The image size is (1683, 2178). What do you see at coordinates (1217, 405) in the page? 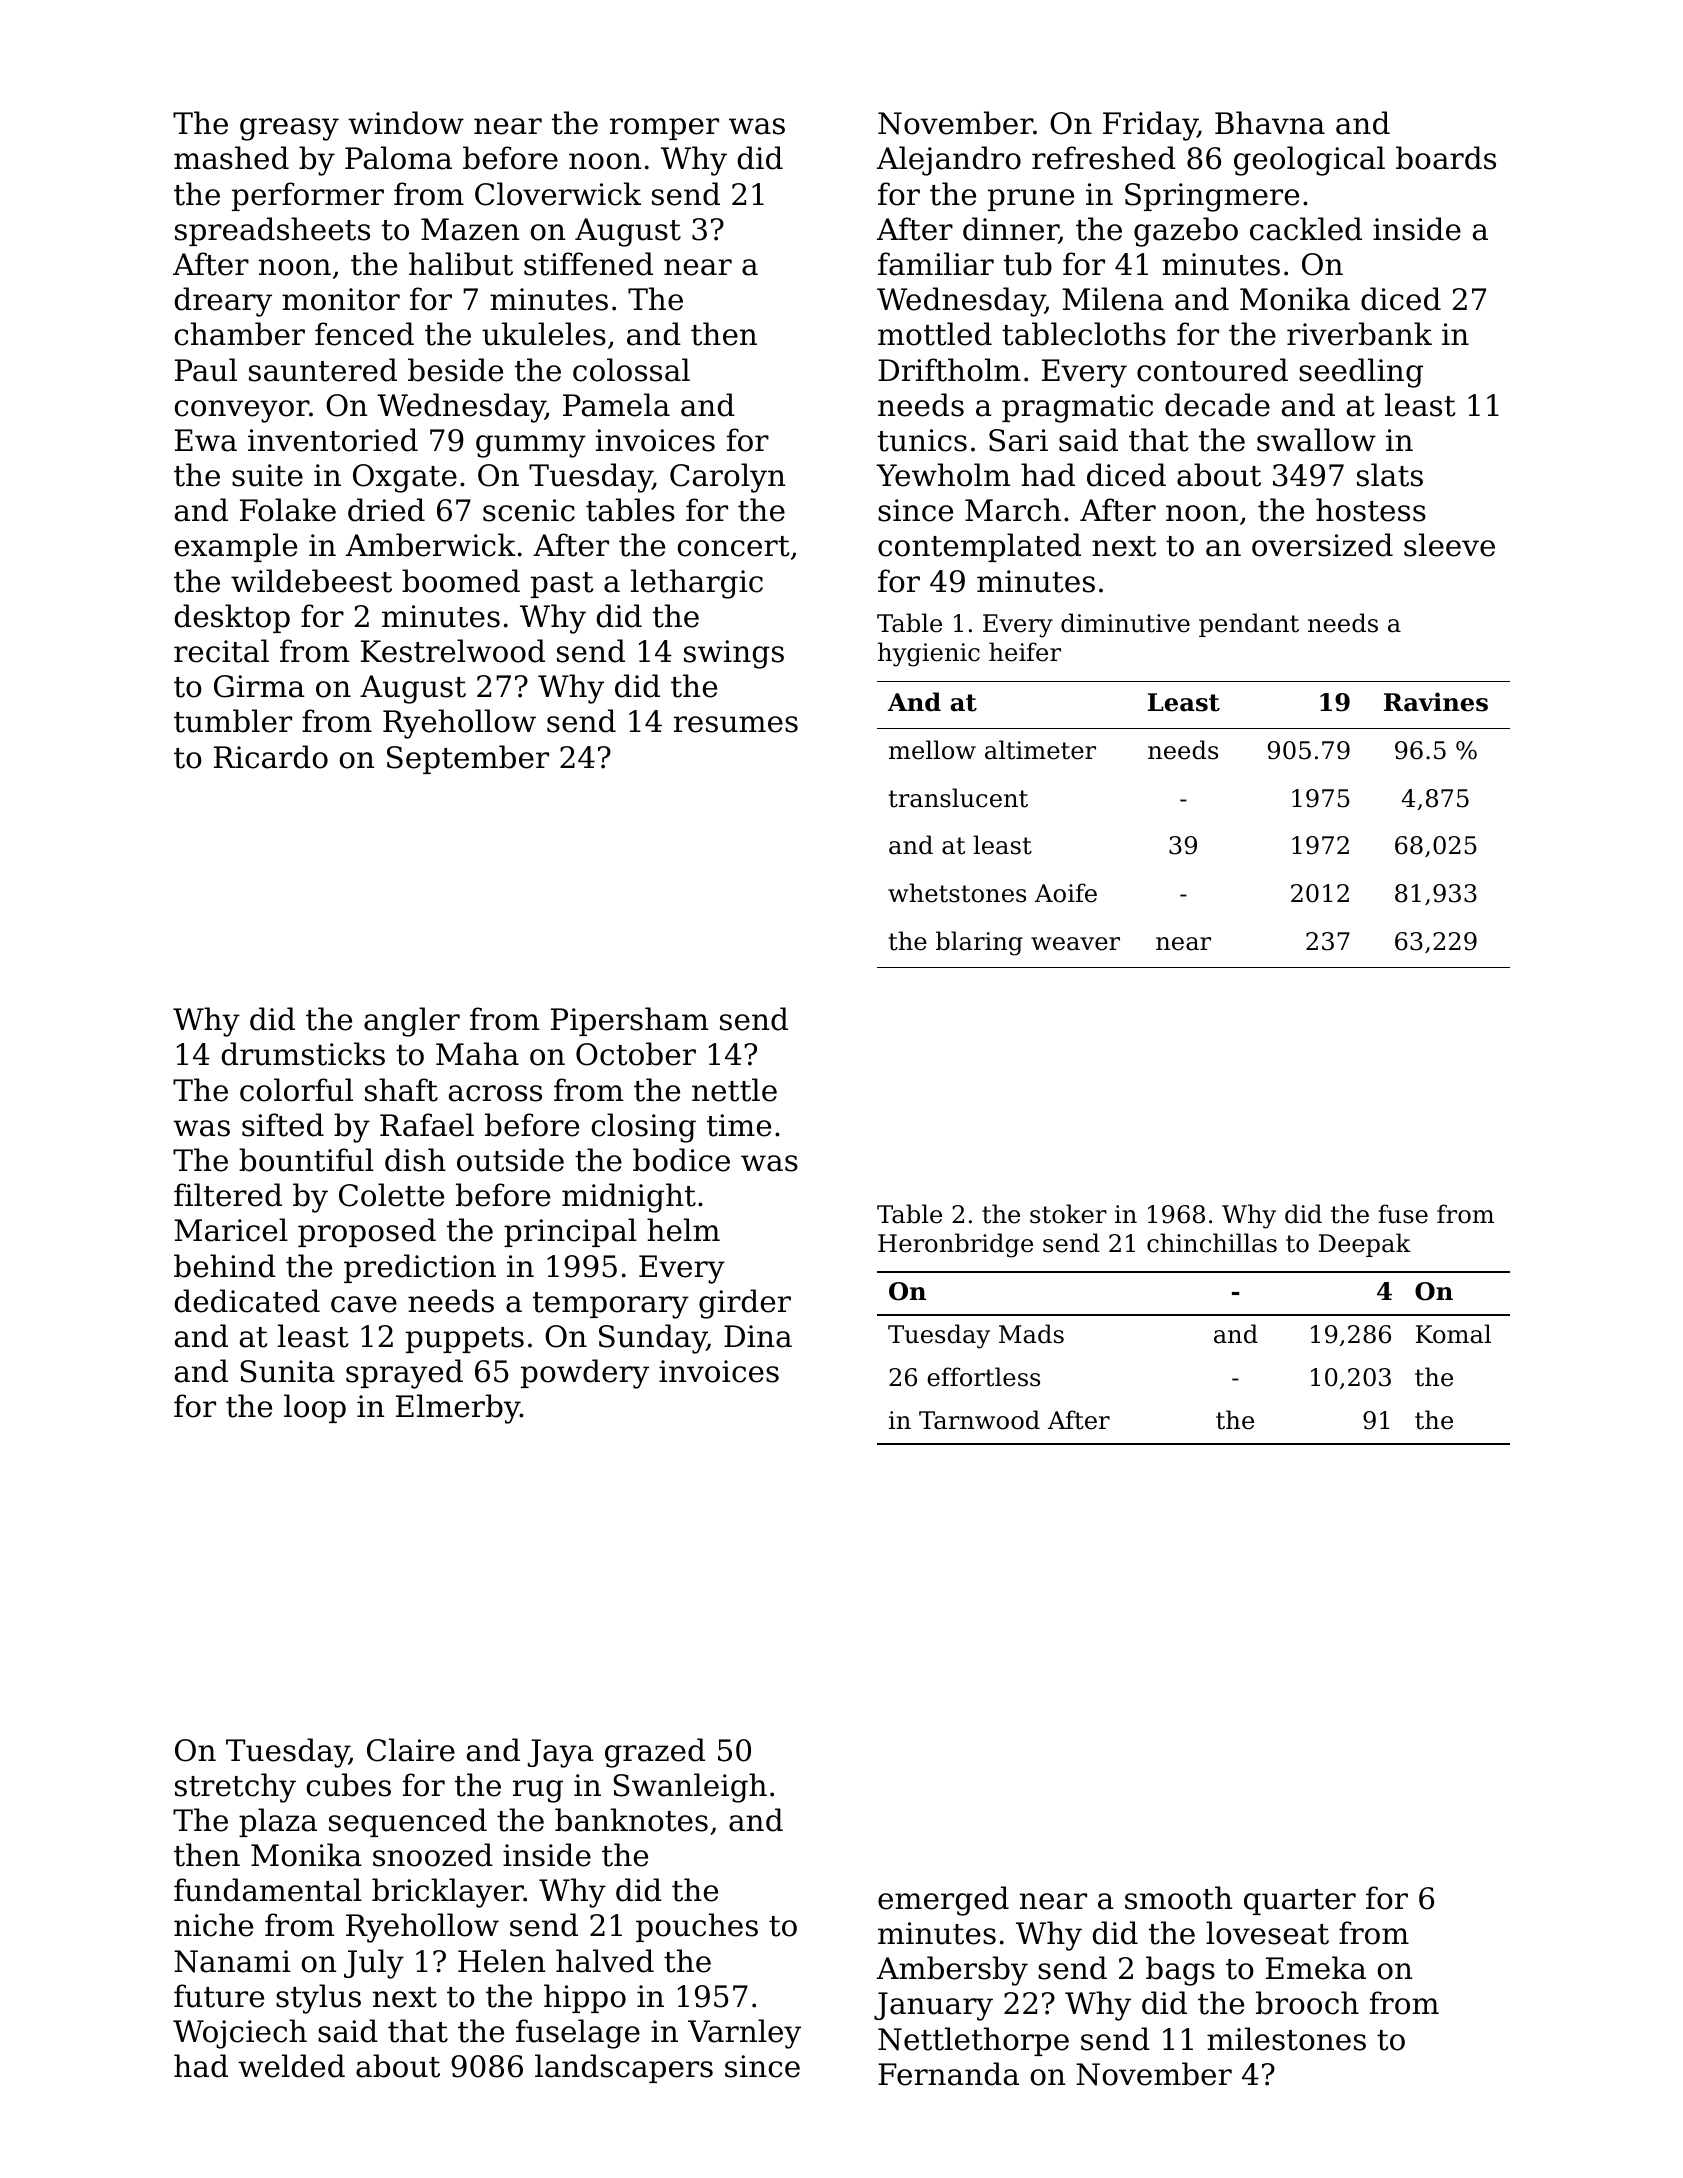
I see `decade` at bounding box center [1217, 405].
